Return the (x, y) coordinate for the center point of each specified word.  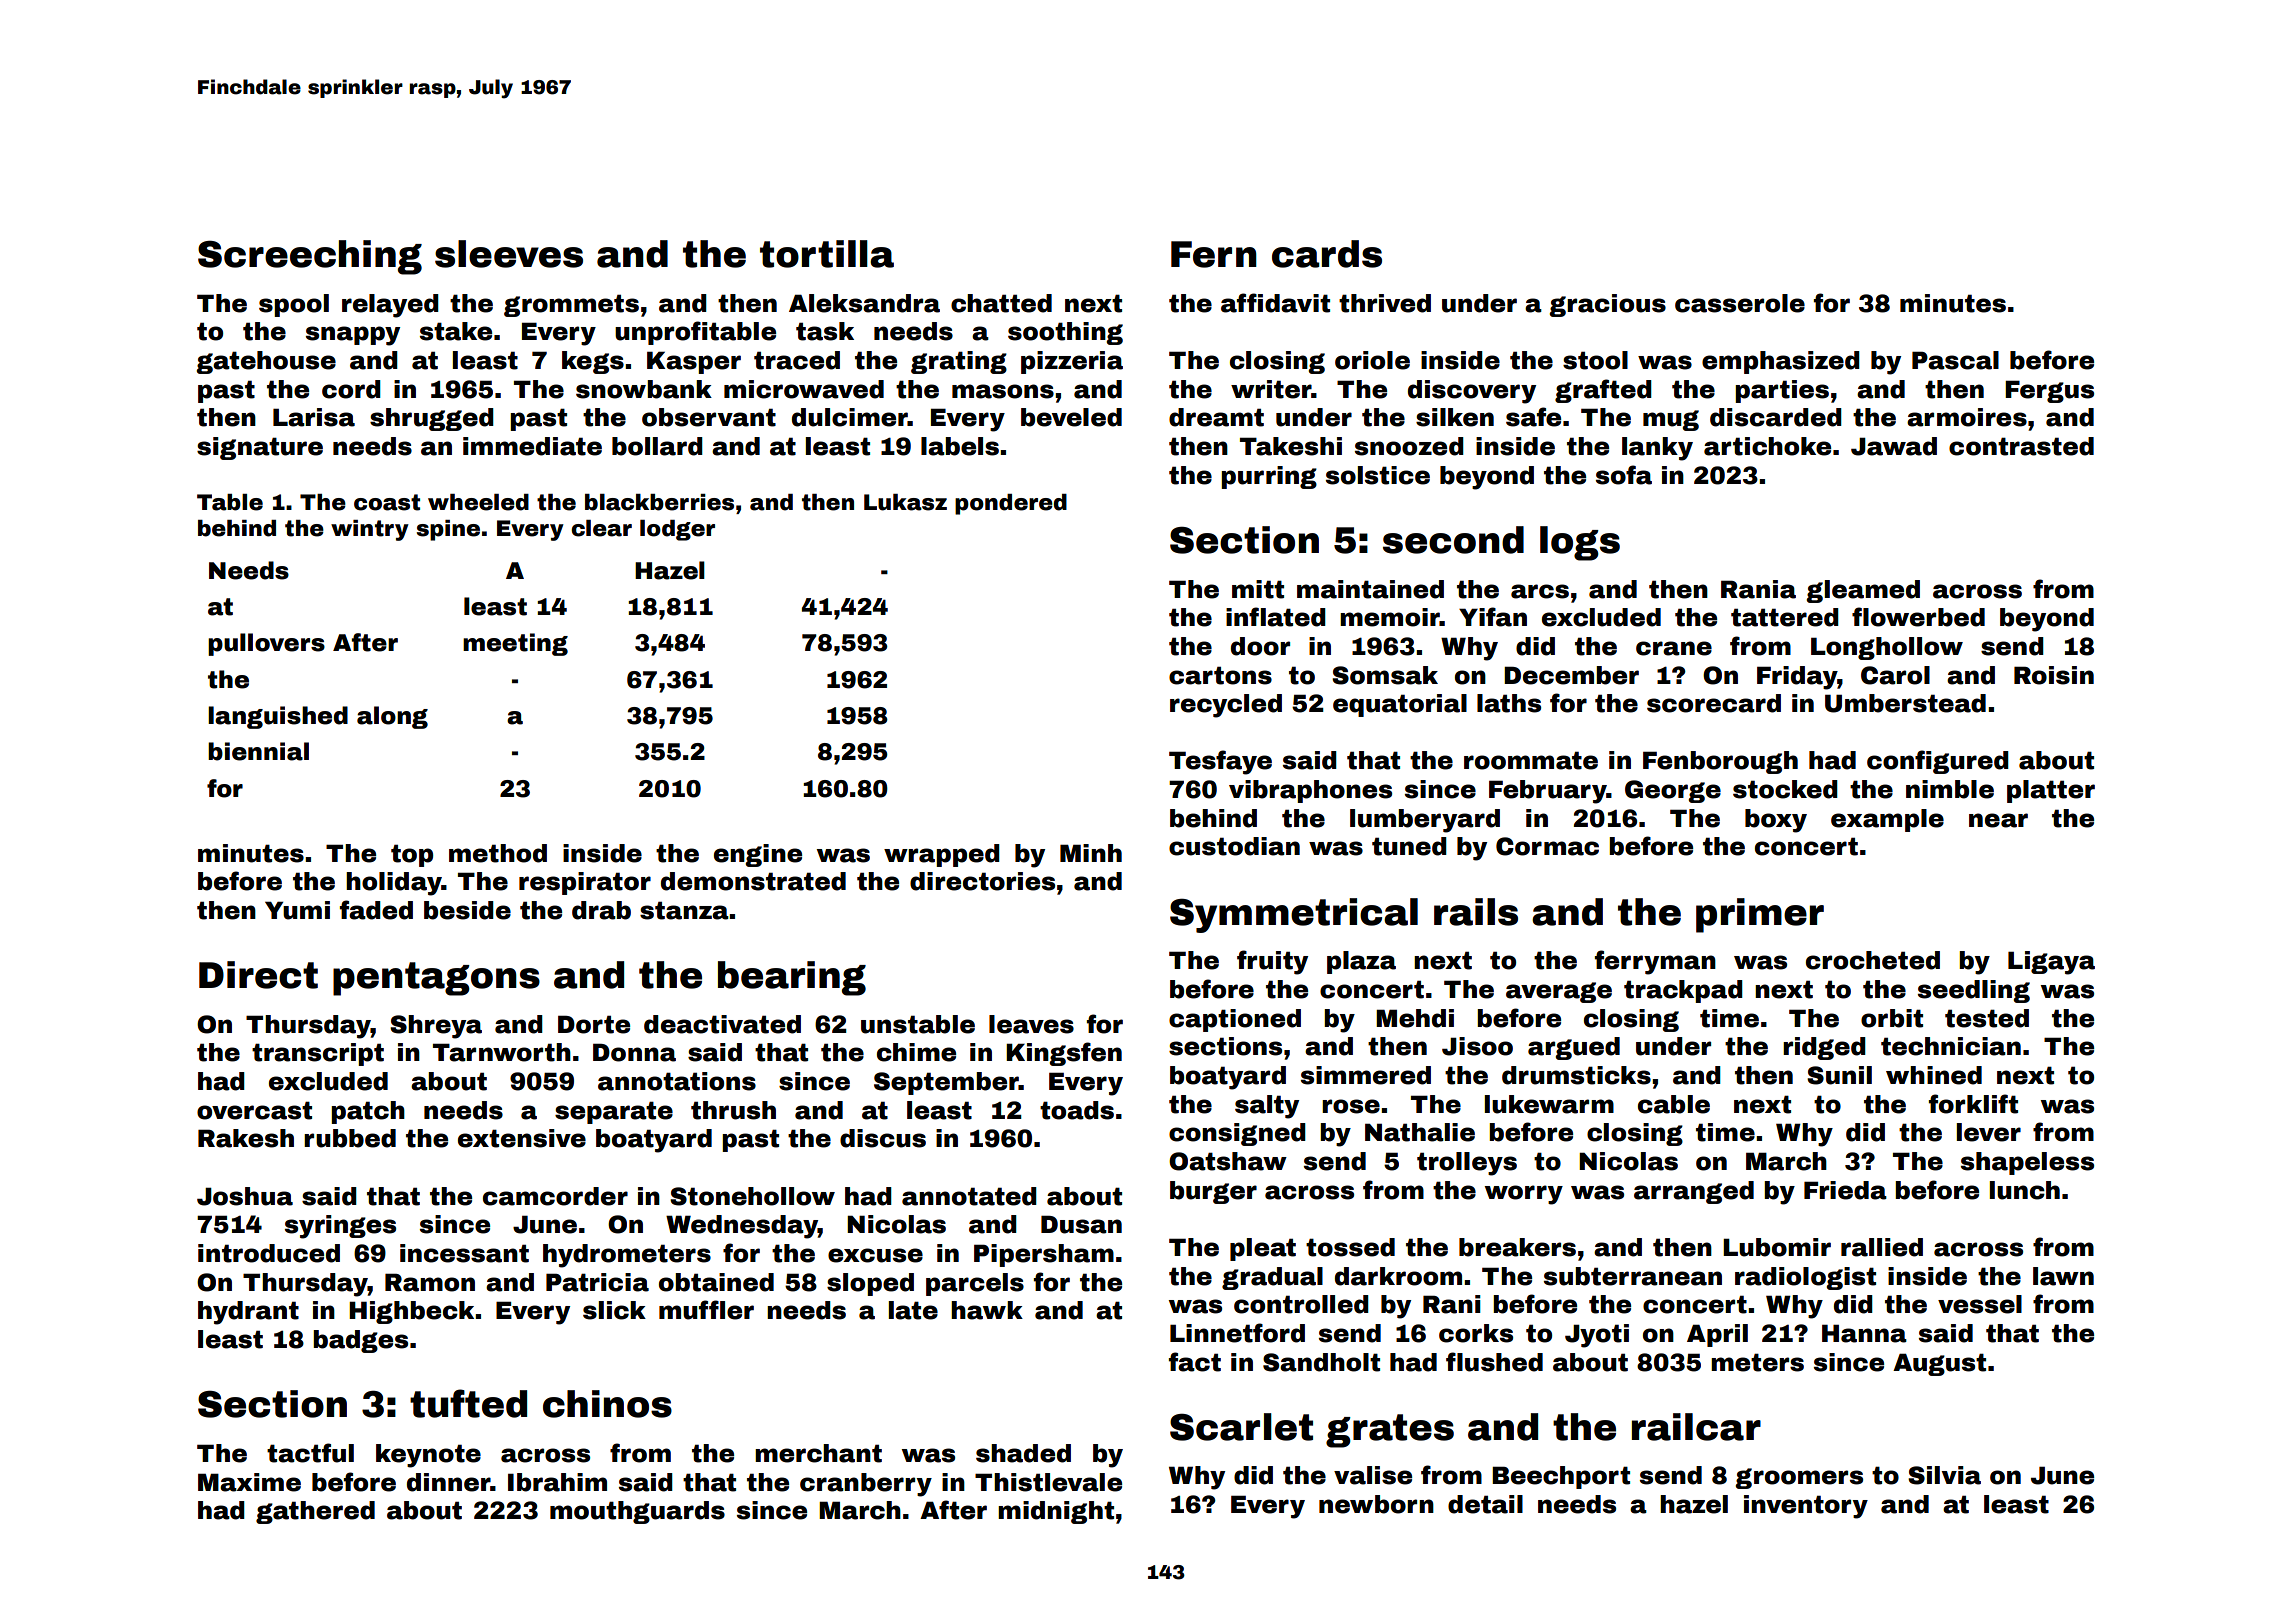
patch (368, 1112)
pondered (1011, 504)
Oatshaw (1228, 1161)
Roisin (2054, 675)
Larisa (314, 417)
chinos (607, 1404)
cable (1674, 1104)
